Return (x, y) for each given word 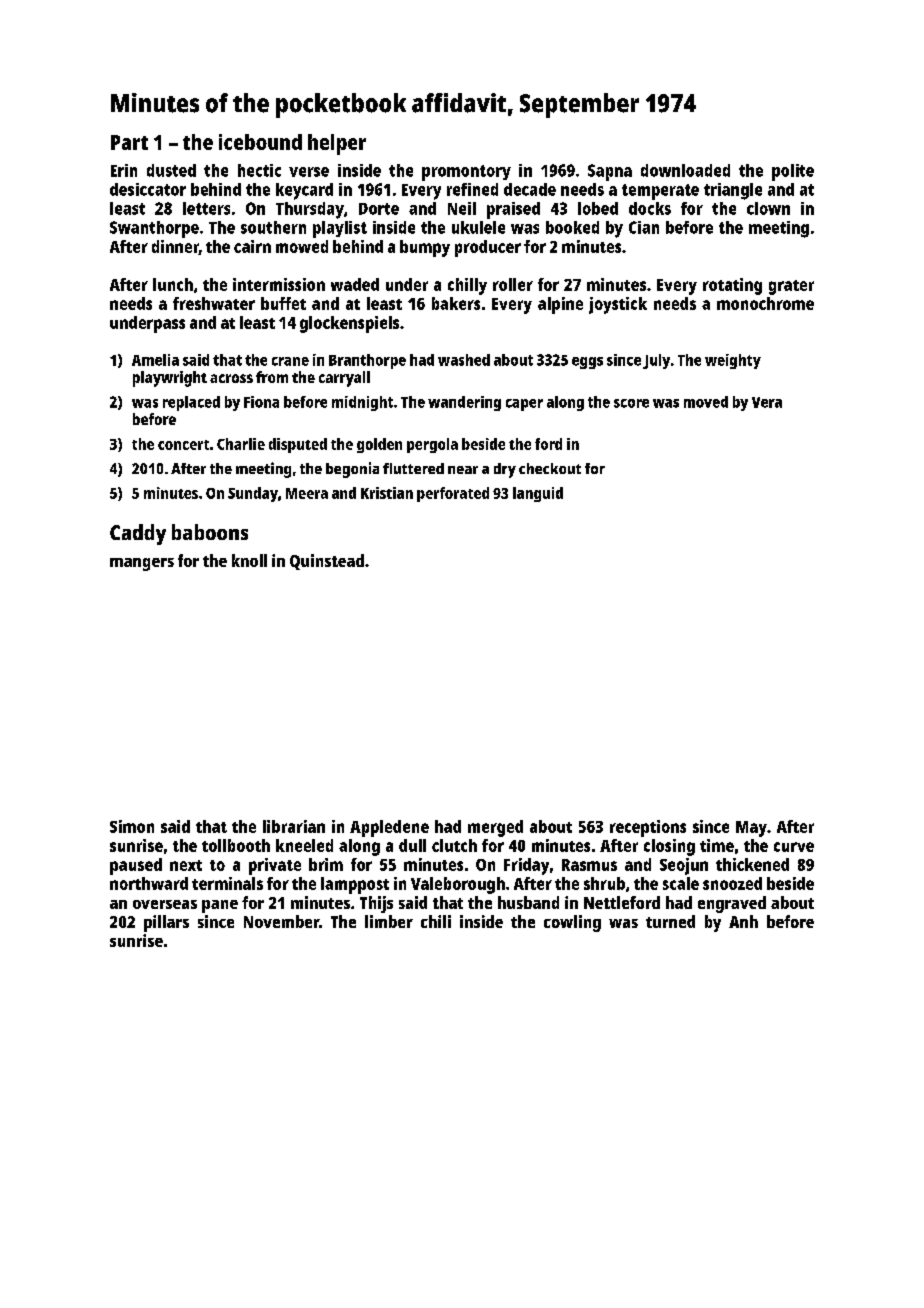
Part (129, 142)
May (751, 829)
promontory (466, 173)
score (631, 403)
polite (793, 172)
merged (495, 828)
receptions (648, 828)
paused (136, 866)
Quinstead (327, 562)
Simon (132, 826)
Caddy (138, 534)
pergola (432, 445)
